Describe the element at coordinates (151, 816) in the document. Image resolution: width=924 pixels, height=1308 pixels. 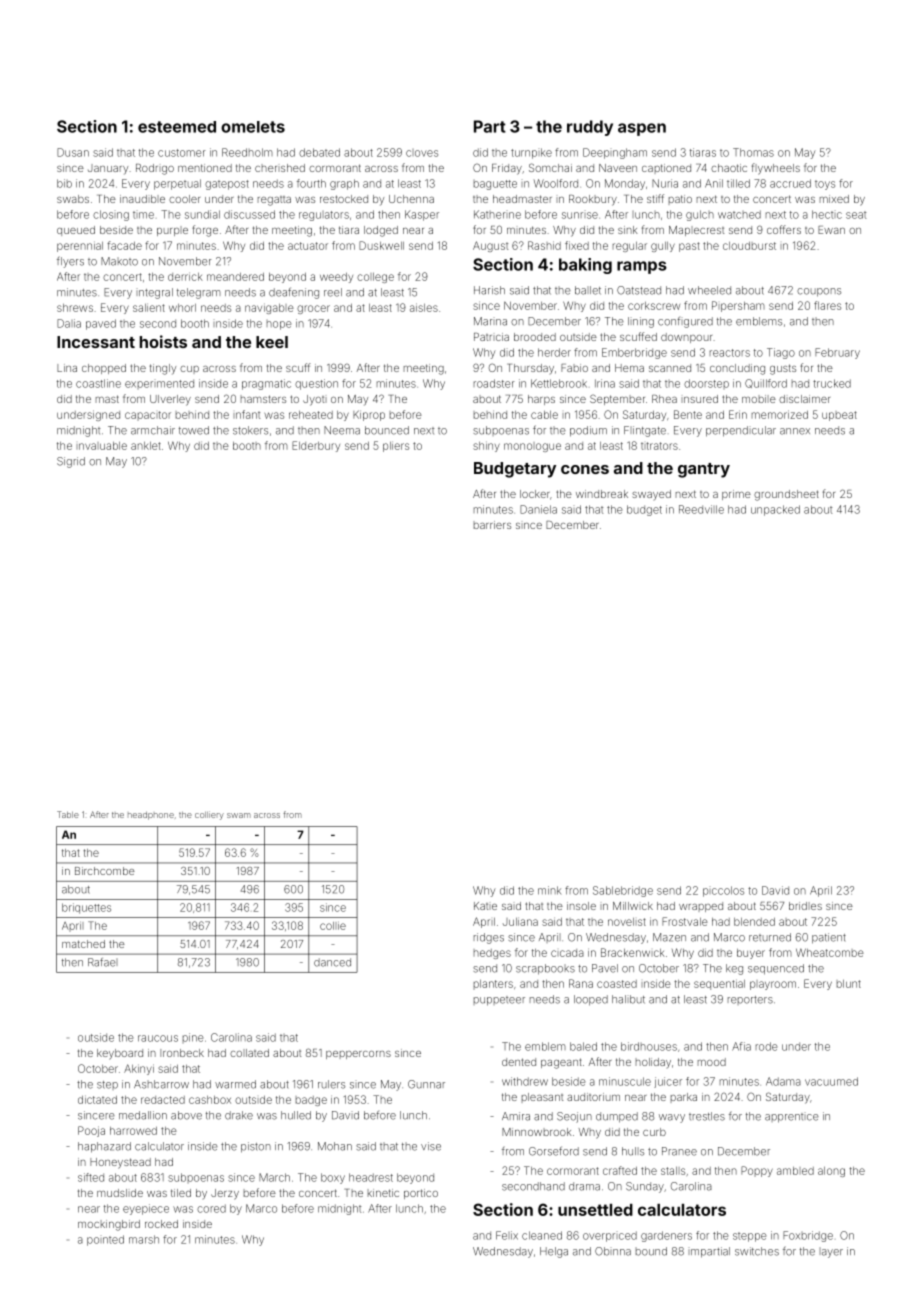
I see `headphone` at that location.
